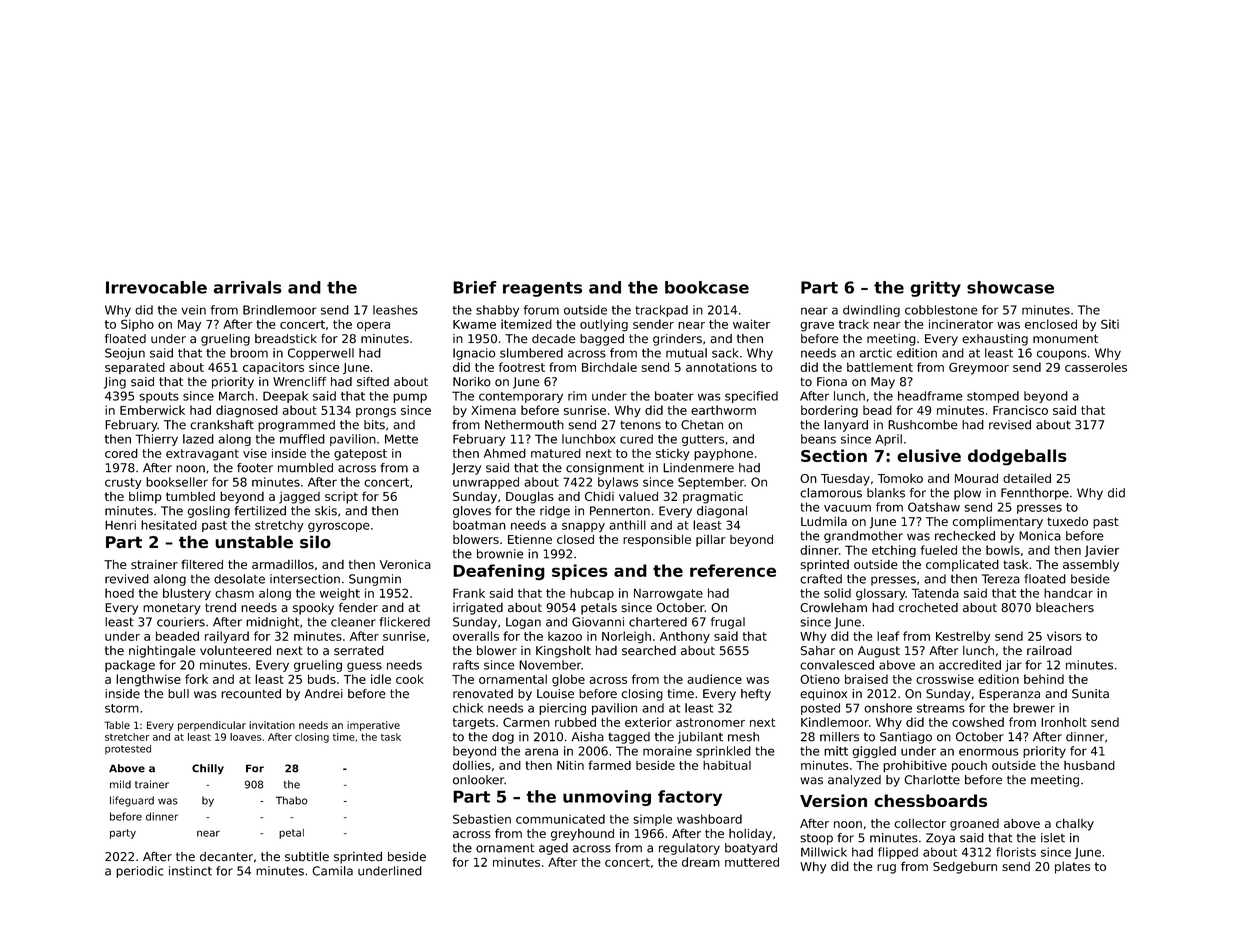 The width and height of the document is (1233, 952). Describe the element at coordinates (577, 396) in the document. I see `rim` at that location.
